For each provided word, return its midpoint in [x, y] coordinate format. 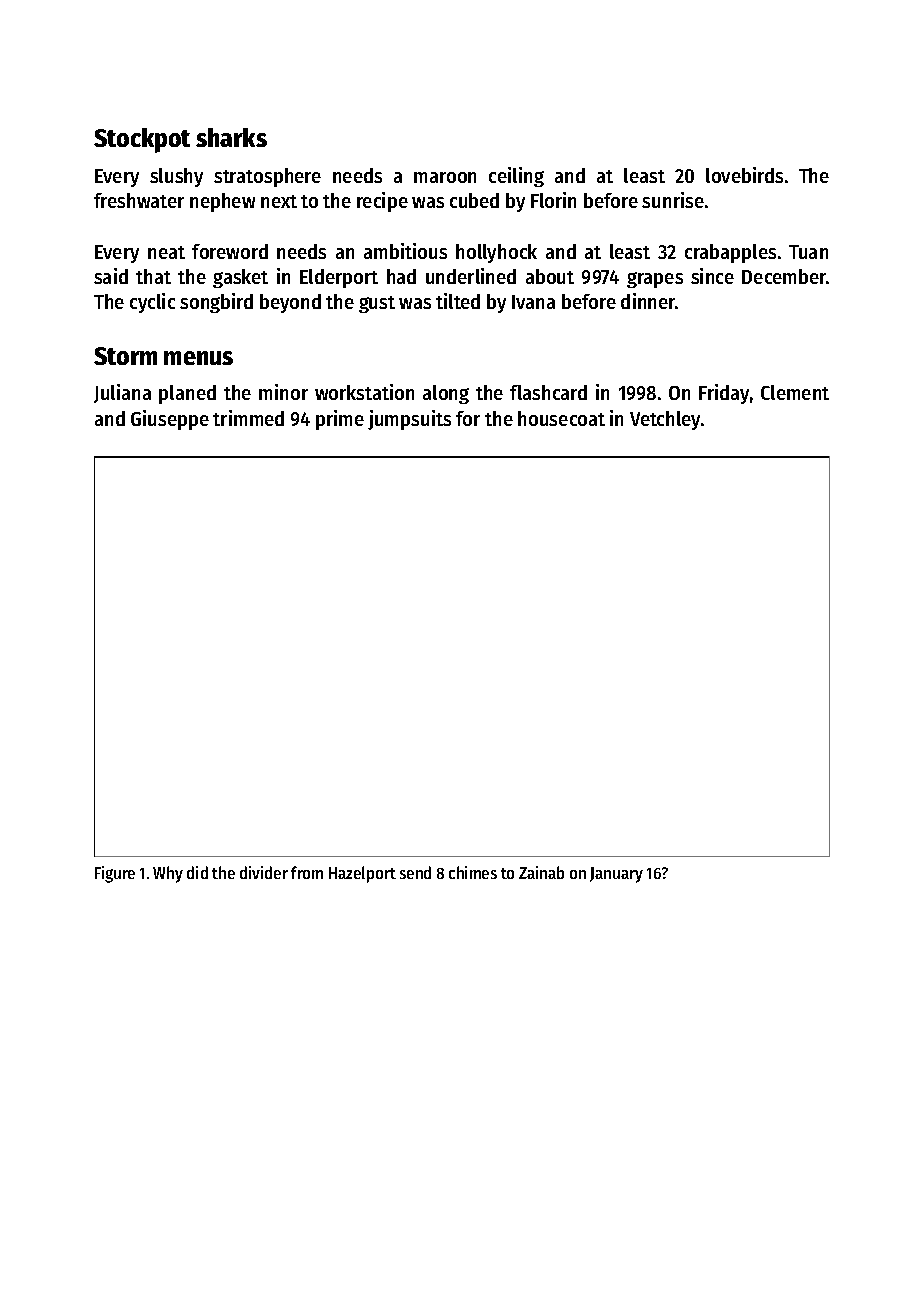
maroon [445, 177]
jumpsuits [409, 420]
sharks [231, 137]
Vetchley [665, 420]
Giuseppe [170, 420]
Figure [115, 874]
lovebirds [744, 175]
